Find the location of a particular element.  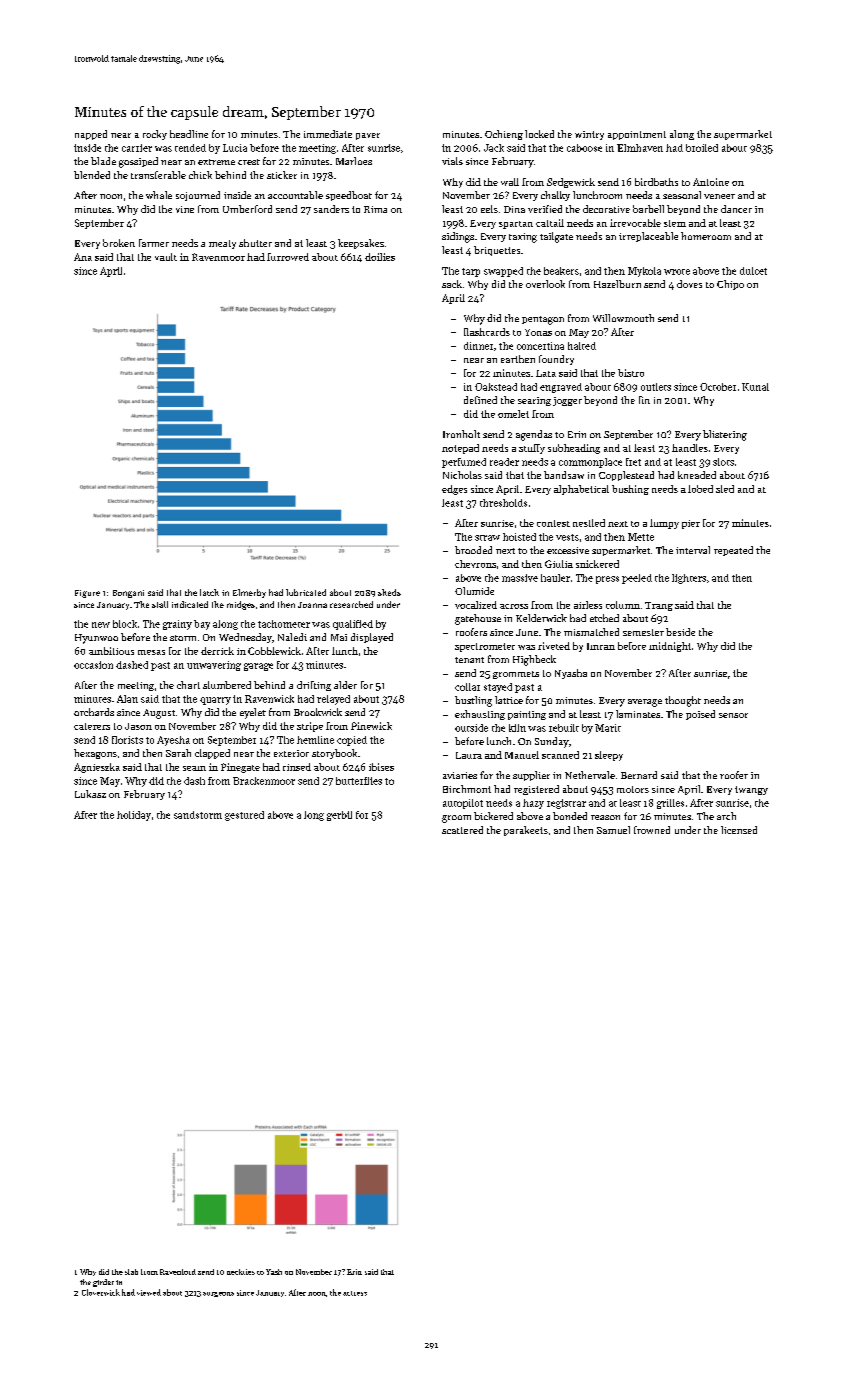

Rima is located at coordinates (375, 209).
